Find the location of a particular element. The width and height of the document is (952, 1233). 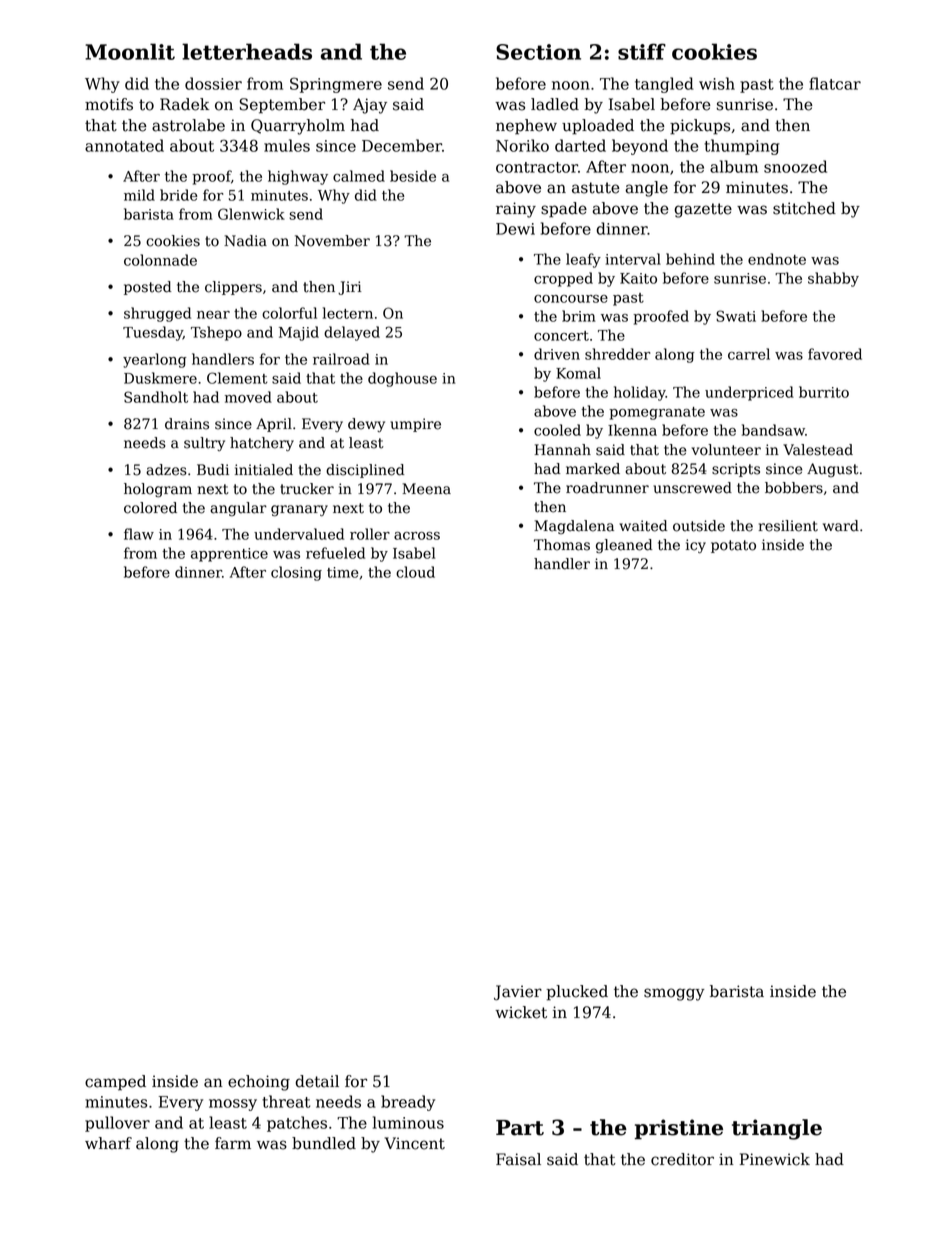

echoing is located at coordinates (259, 1083).
